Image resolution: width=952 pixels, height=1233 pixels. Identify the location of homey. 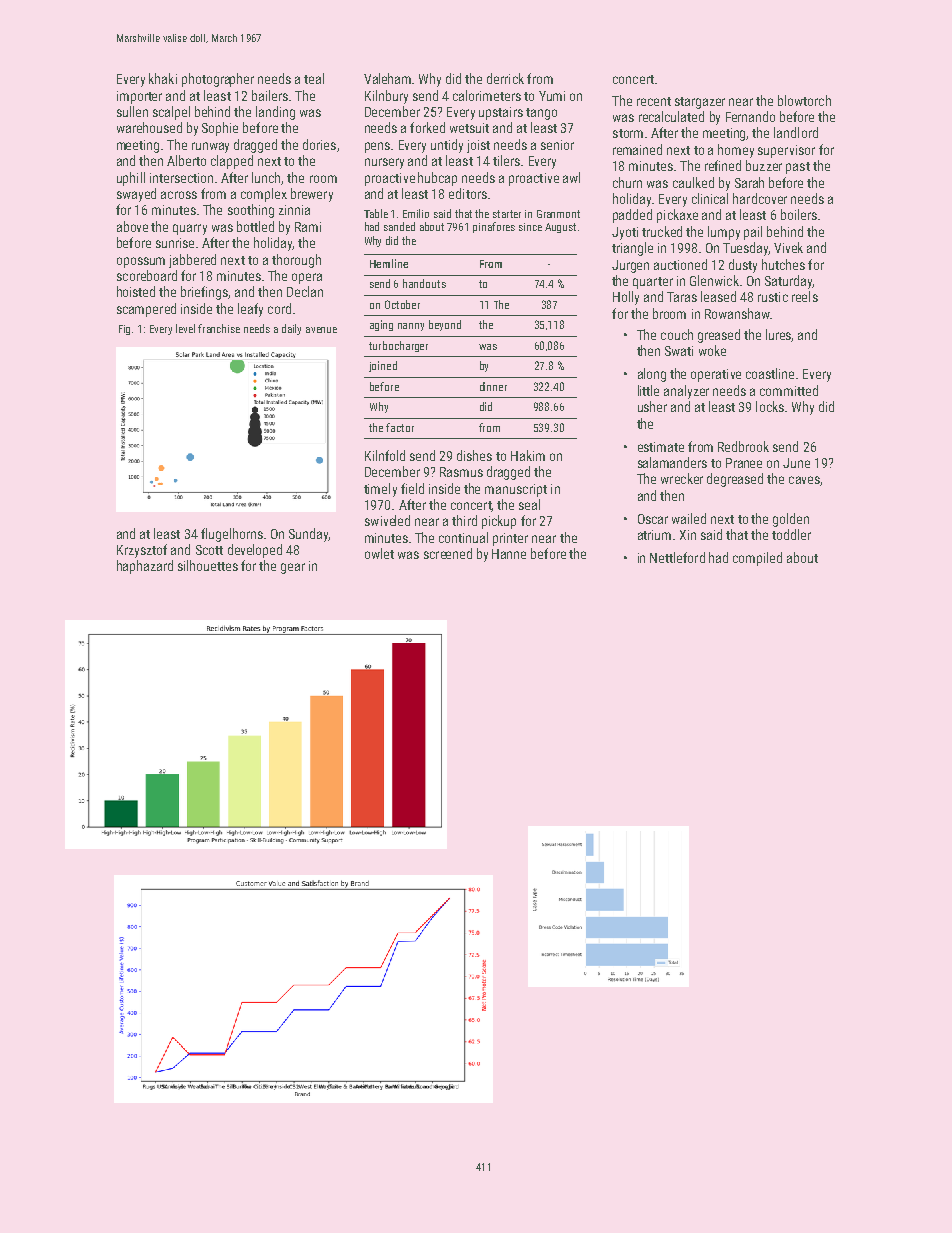
(736, 151).
